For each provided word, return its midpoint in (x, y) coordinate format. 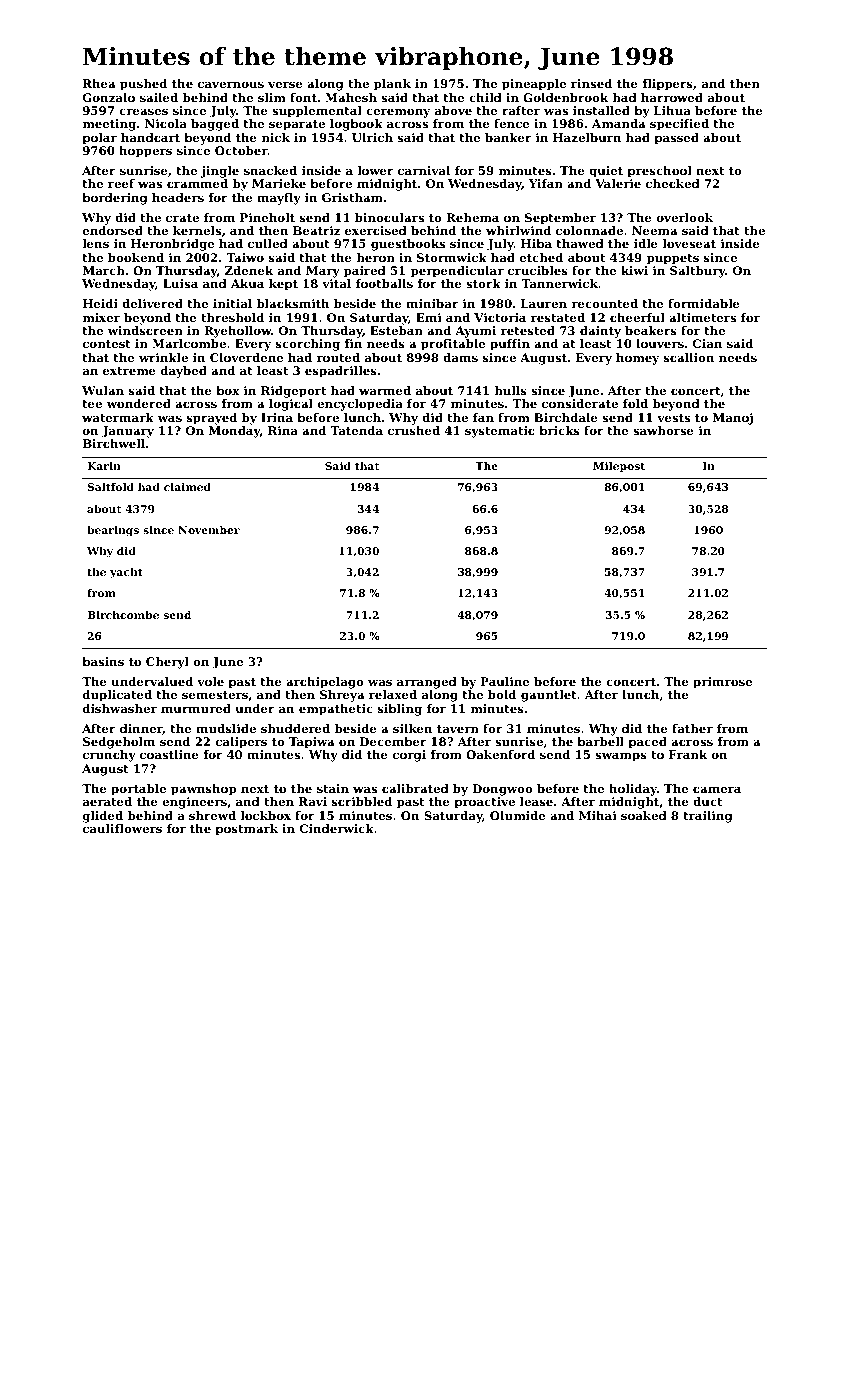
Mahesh (351, 97)
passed (676, 139)
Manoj (733, 419)
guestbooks (408, 245)
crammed (197, 183)
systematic (499, 432)
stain (333, 788)
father (692, 728)
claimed (187, 487)
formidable (704, 303)
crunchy (109, 756)
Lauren (544, 303)
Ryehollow (237, 332)
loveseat (689, 243)
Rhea (99, 83)
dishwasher (120, 708)
